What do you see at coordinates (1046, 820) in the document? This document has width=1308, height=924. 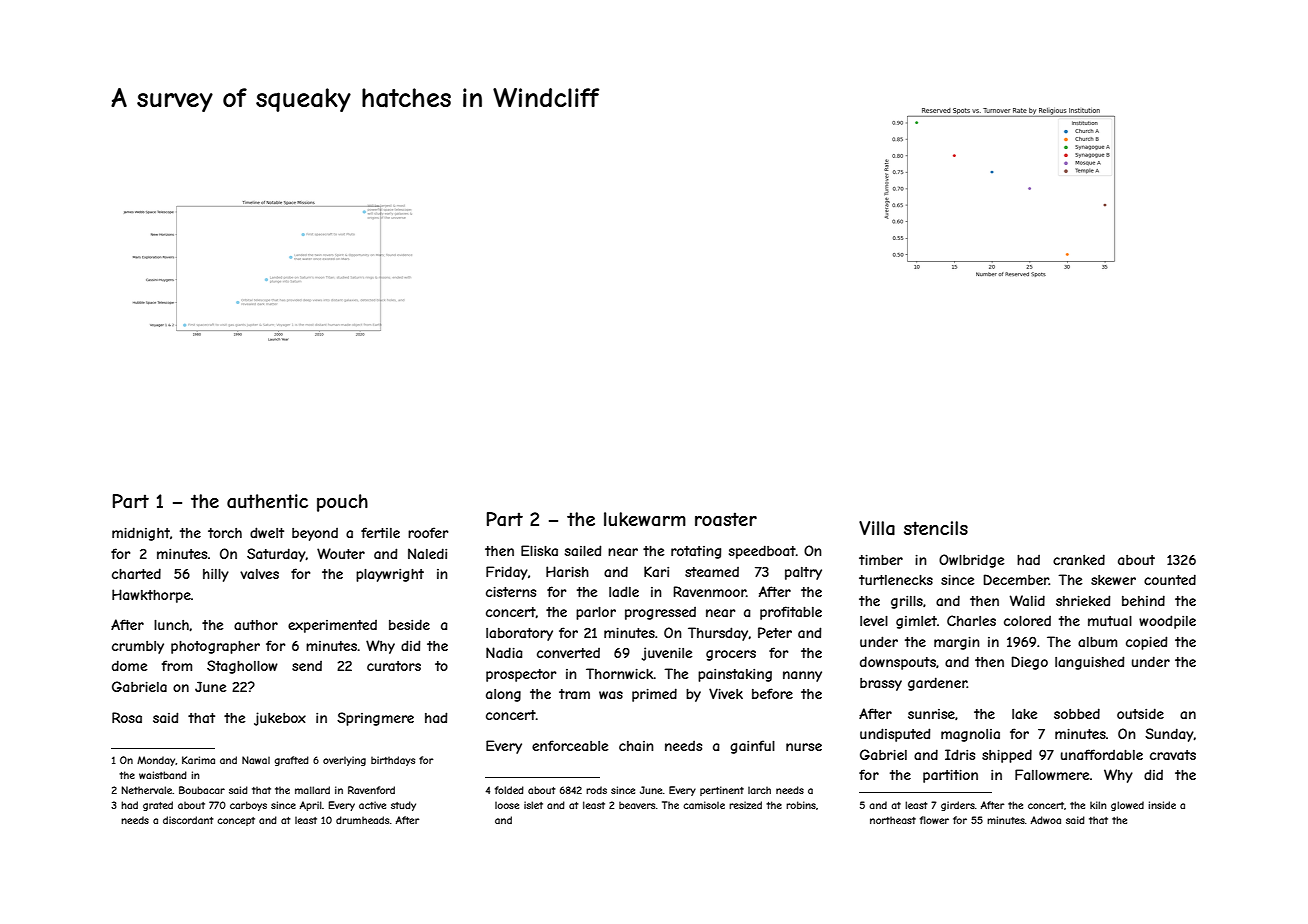 I see `Adwoa` at bounding box center [1046, 820].
